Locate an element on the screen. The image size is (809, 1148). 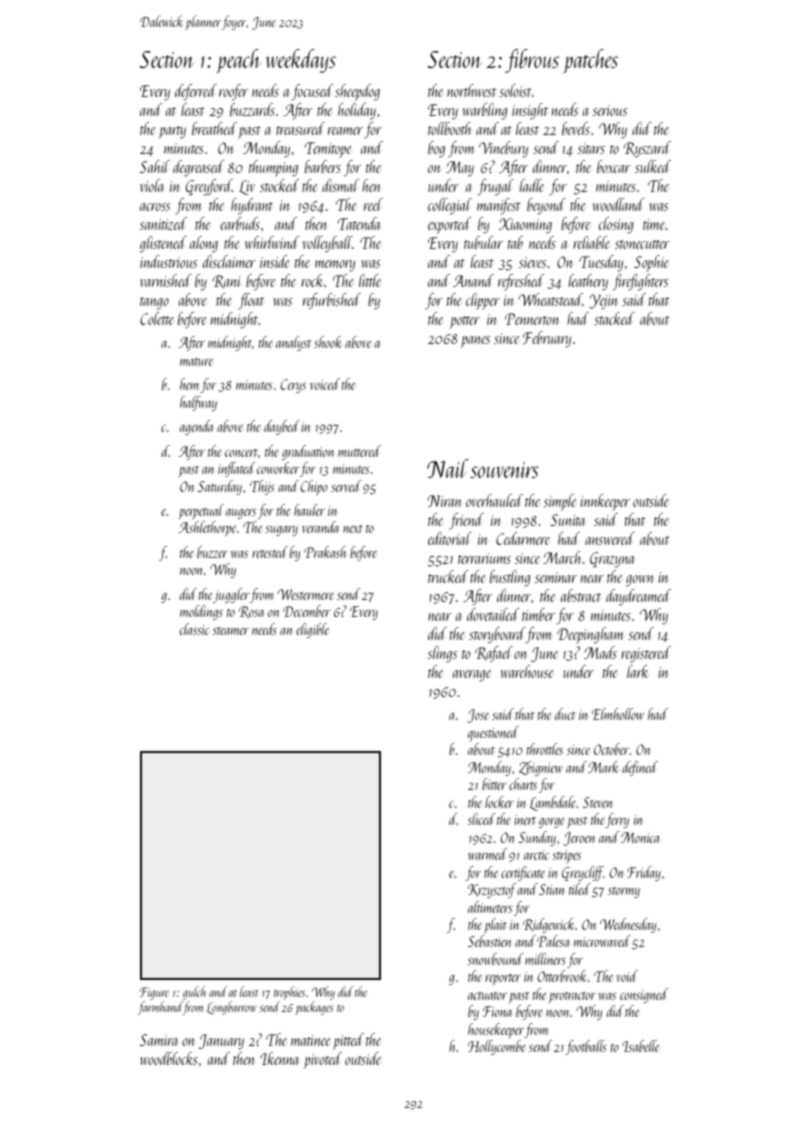
sliced is located at coordinates (481, 819).
